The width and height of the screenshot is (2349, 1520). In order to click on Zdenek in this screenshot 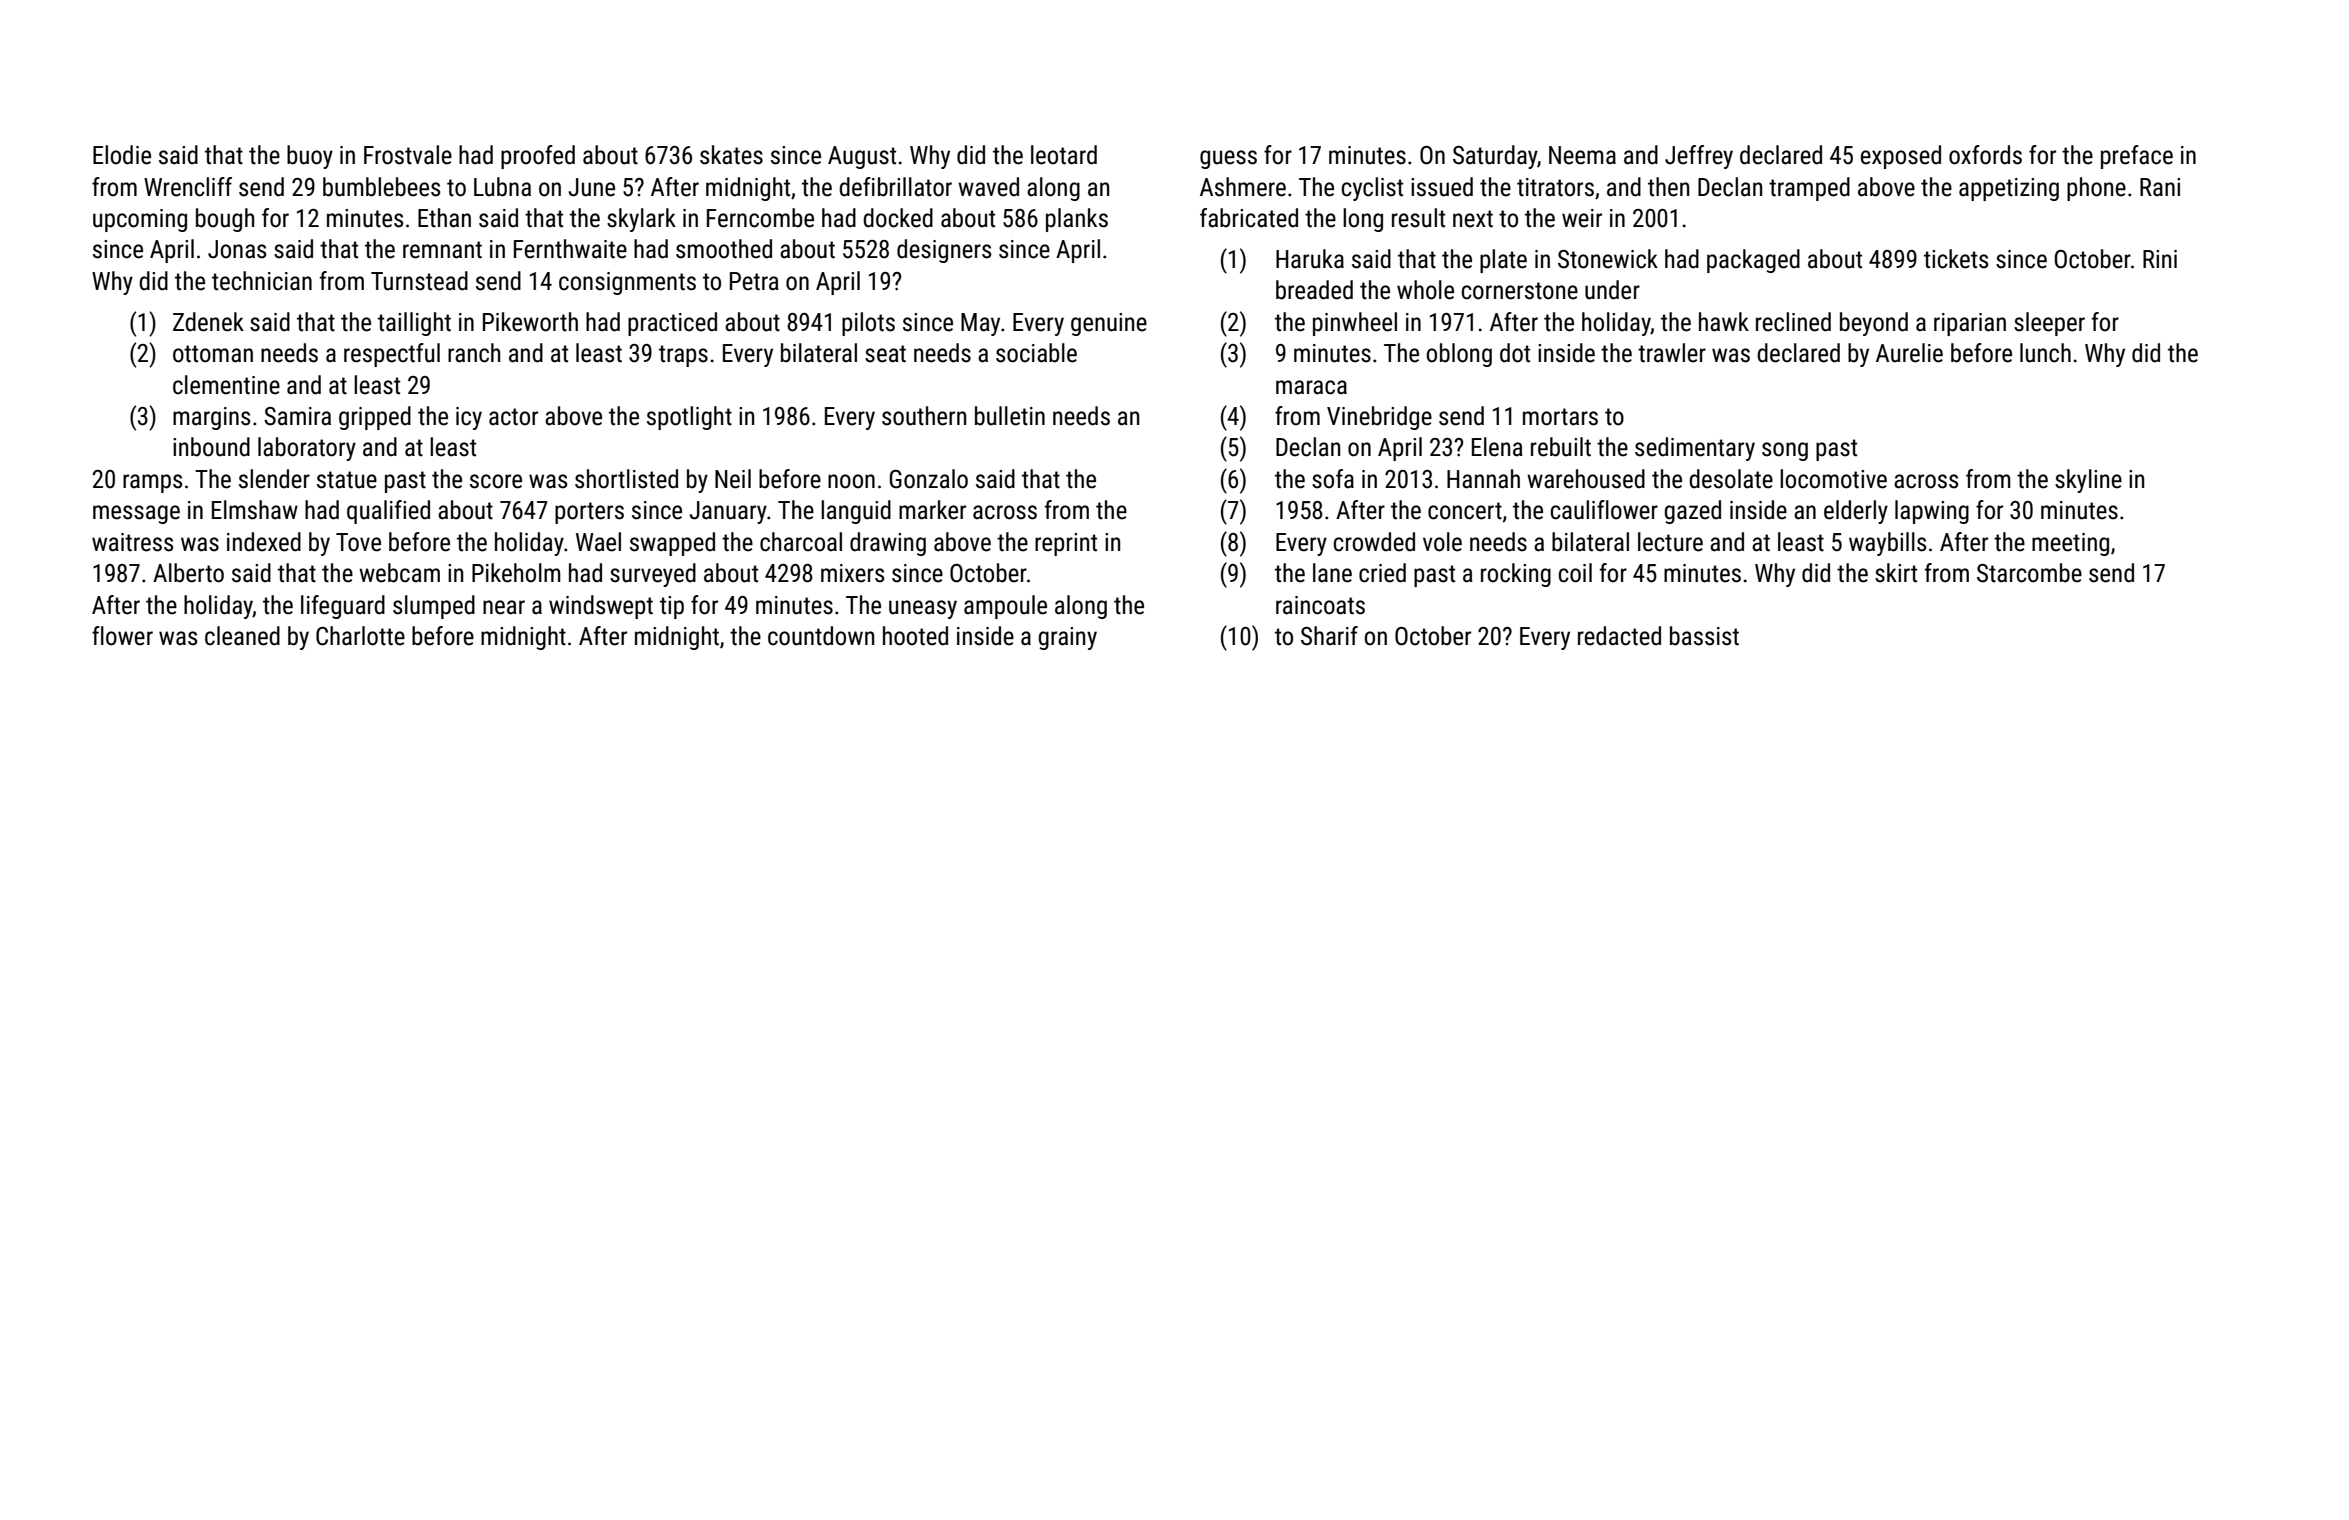, I will do `click(208, 322)`.
